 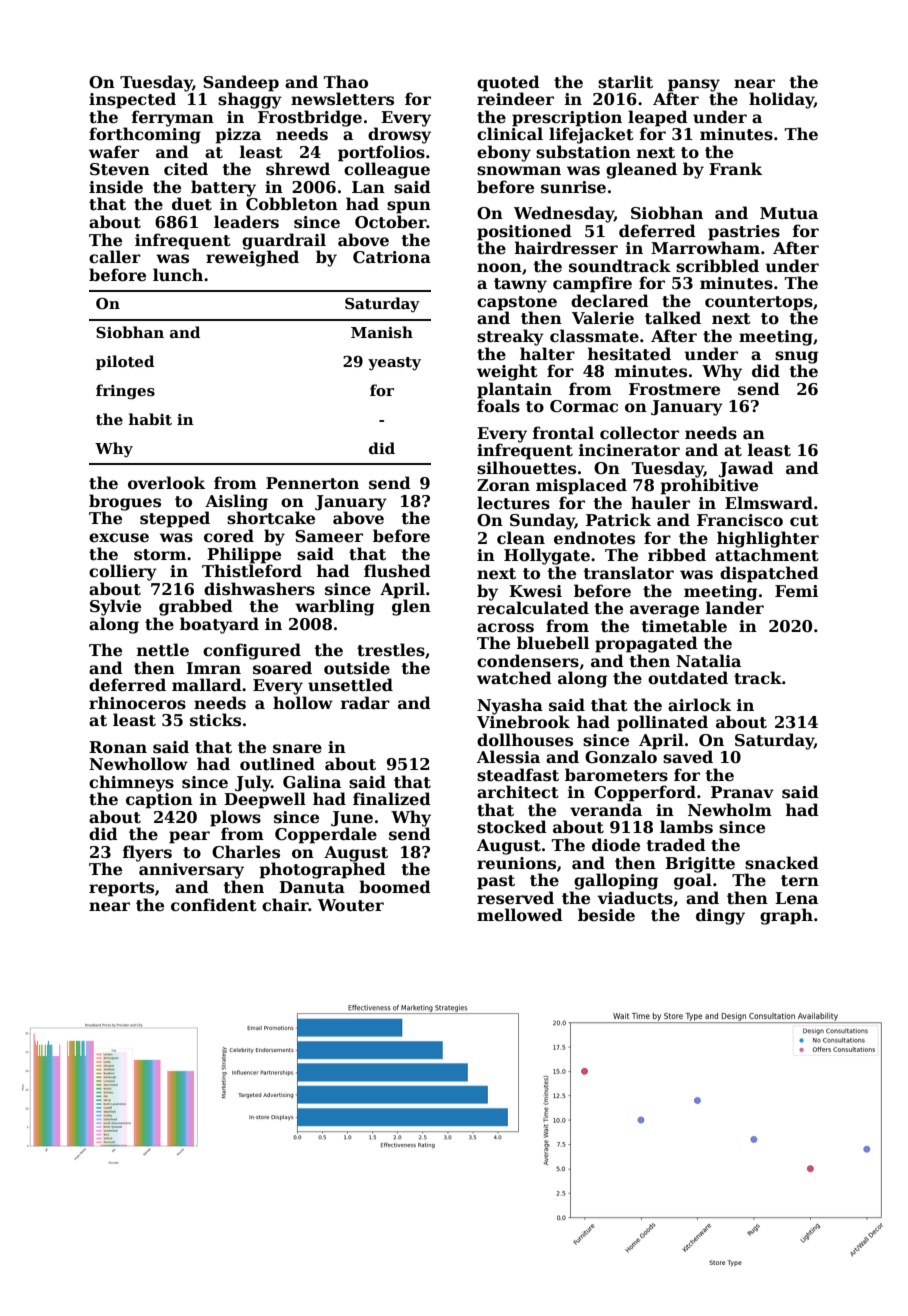 I want to click on reports, so click(x=121, y=889).
